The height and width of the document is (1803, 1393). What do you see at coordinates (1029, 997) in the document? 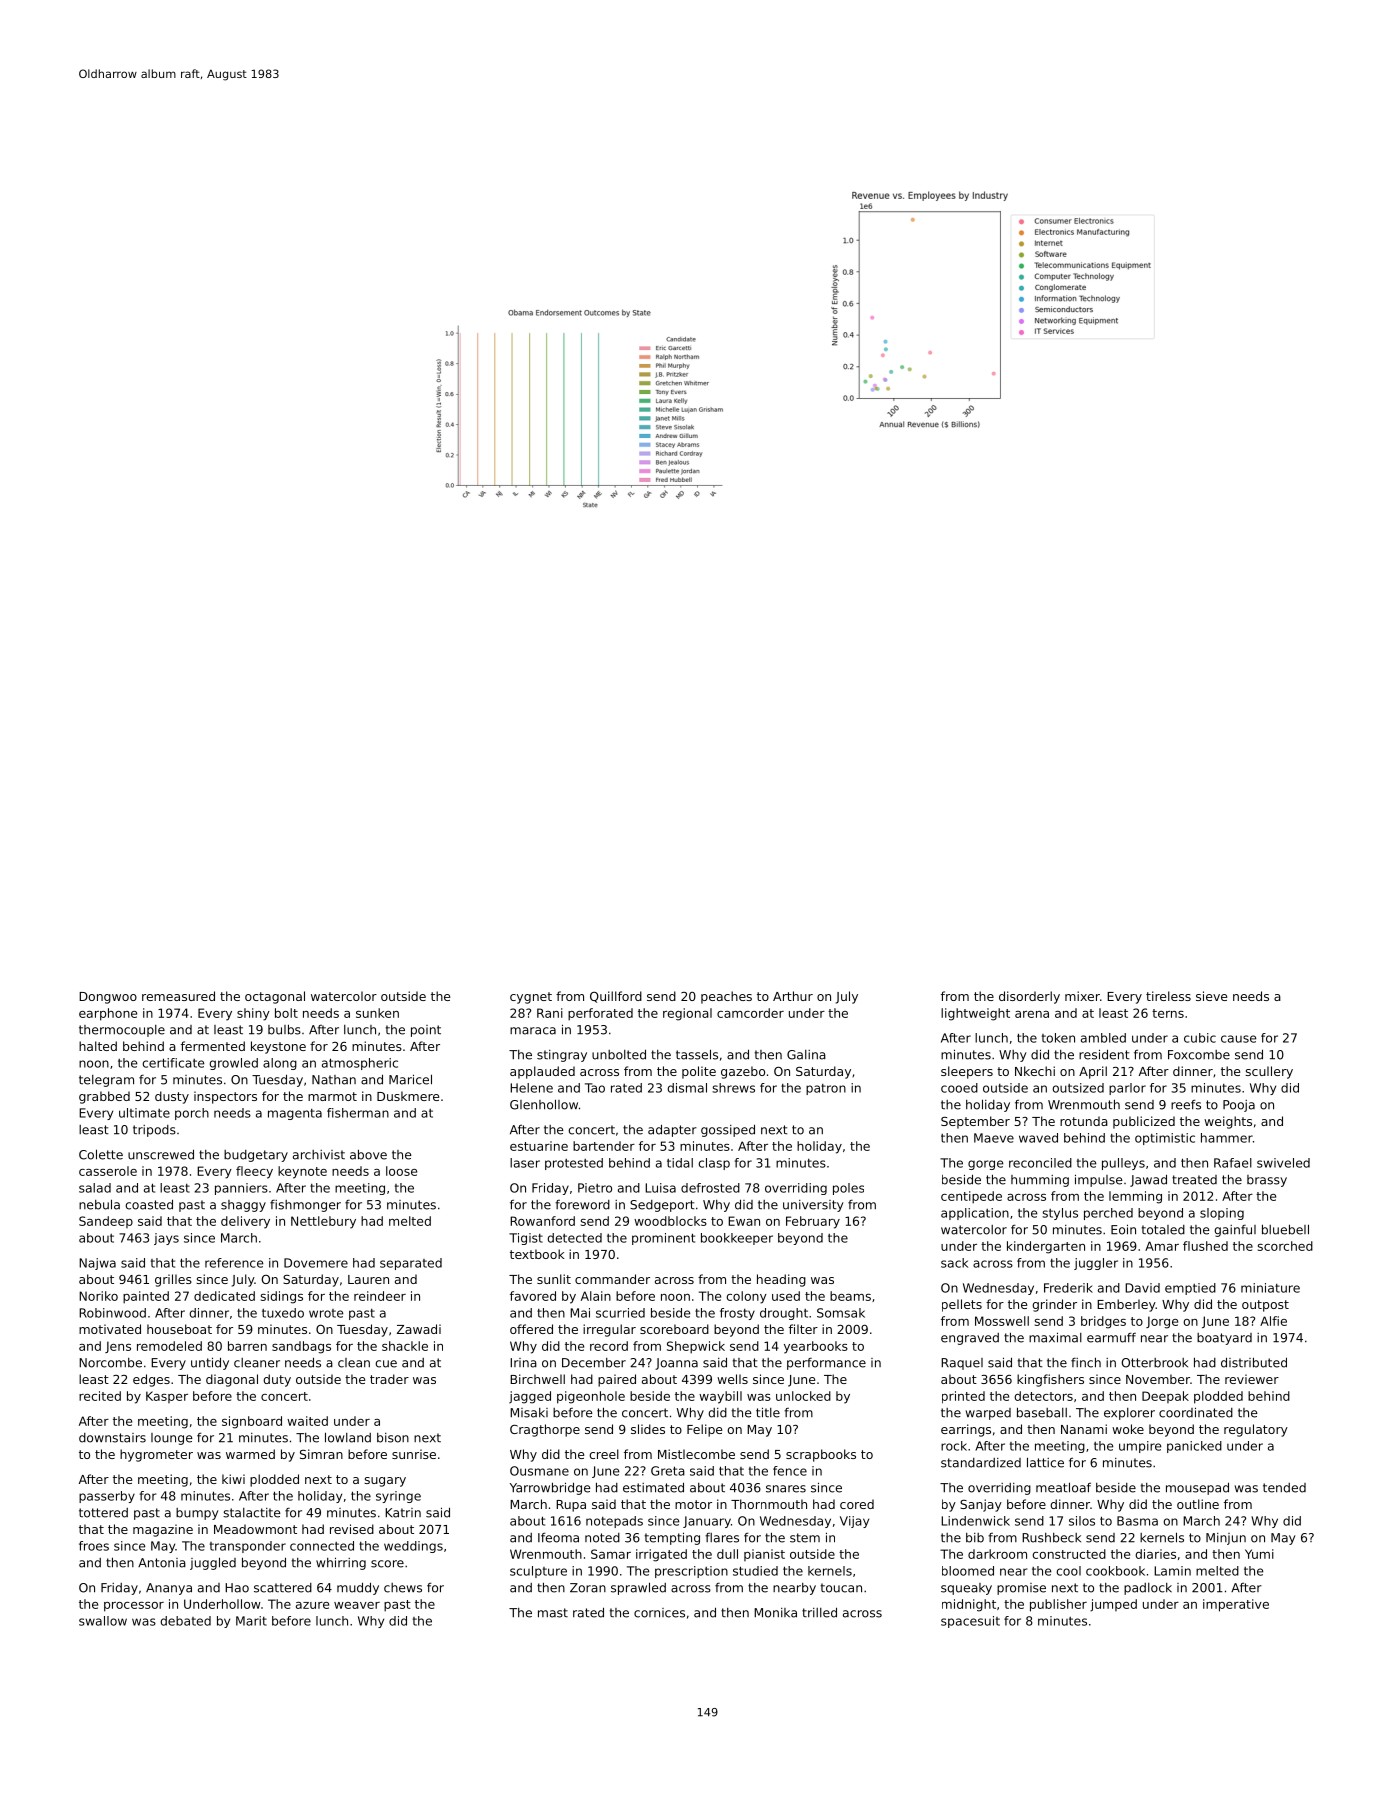
I see `disorderly` at bounding box center [1029, 997].
